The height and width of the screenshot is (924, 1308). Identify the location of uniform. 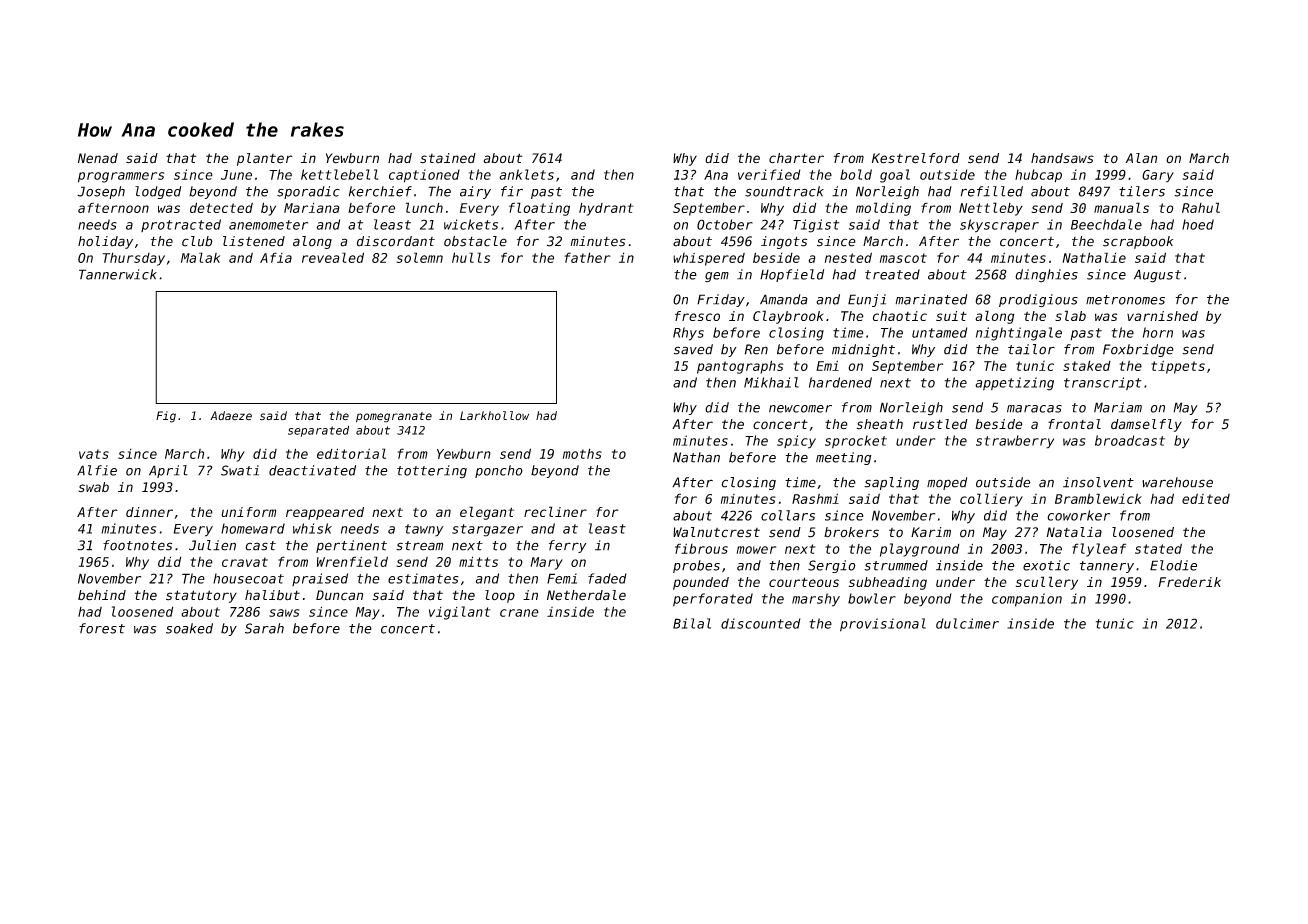
(248, 512).
